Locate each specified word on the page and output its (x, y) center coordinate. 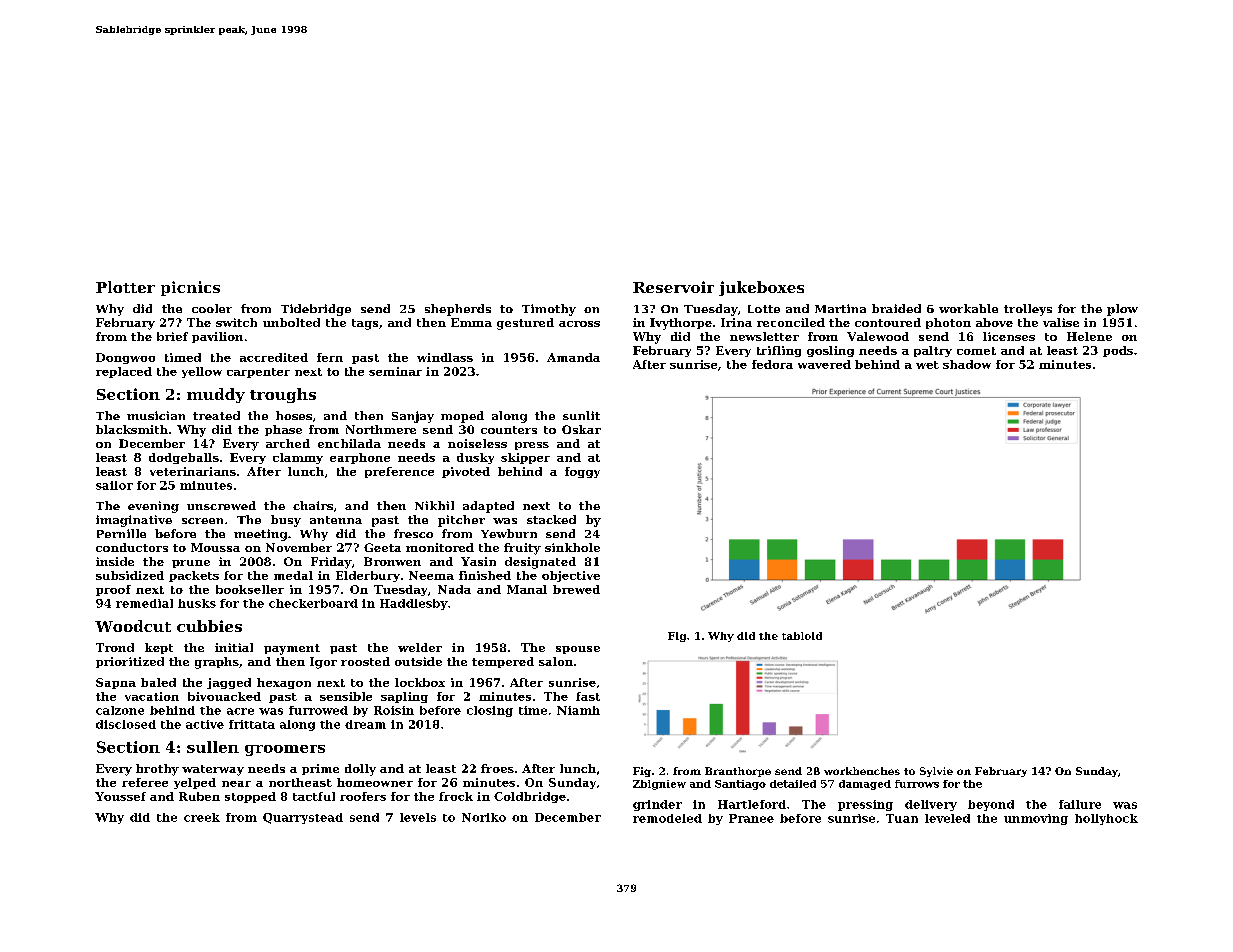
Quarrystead (303, 818)
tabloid (802, 636)
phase (283, 430)
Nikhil (434, 505)
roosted (365, 661)
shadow (967, 364)
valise (1061, 322)
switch (236, 322)
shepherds (458, 310)
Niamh (578, 710)
